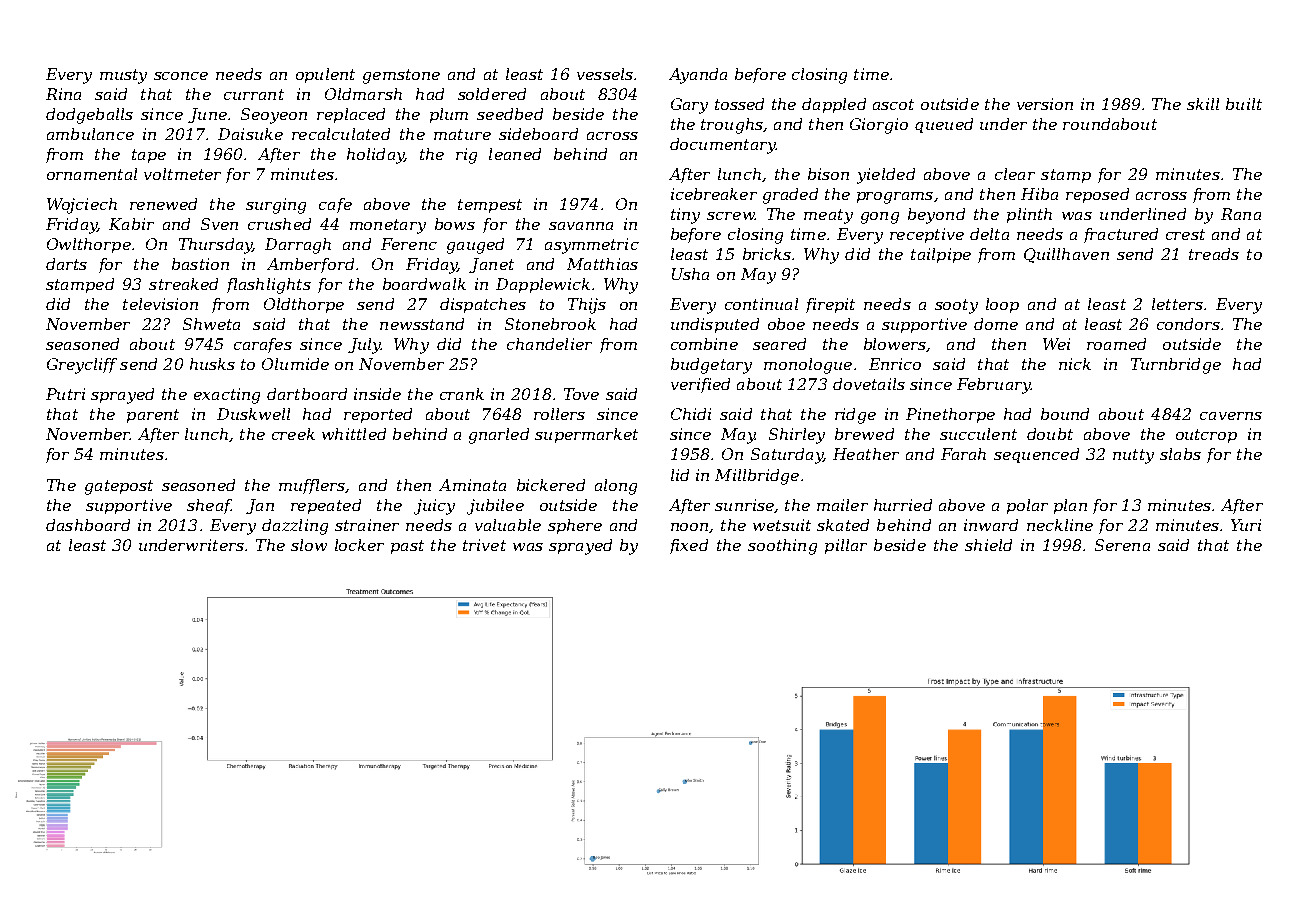  Describe the element at coordinates (309, 545) in the page. I see `slow` at that location.
